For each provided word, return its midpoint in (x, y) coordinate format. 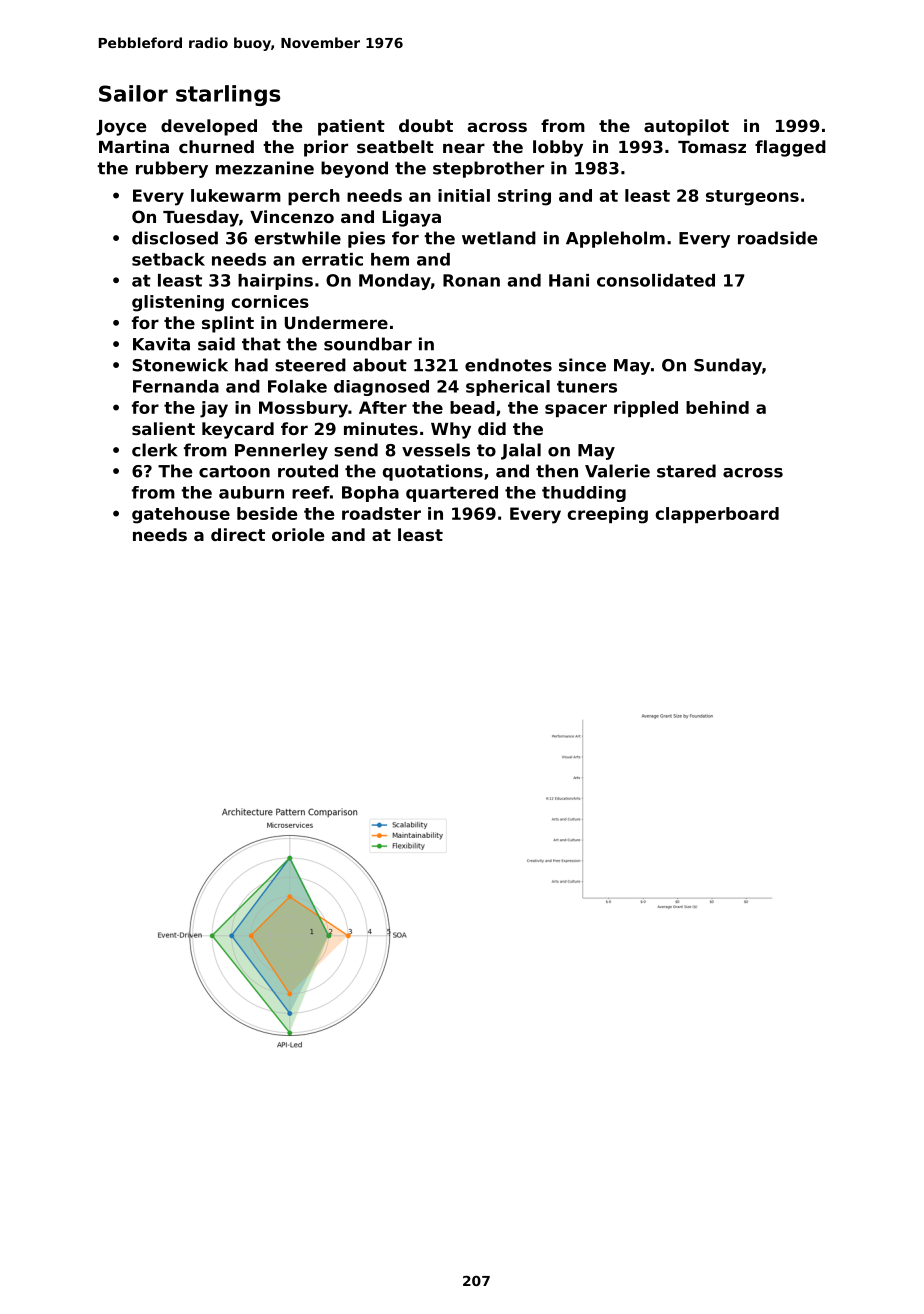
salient (163, 428)
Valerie (617, 471)
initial (464, 195)
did (492, 428)
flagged (790, 148)
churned (216, 146)
